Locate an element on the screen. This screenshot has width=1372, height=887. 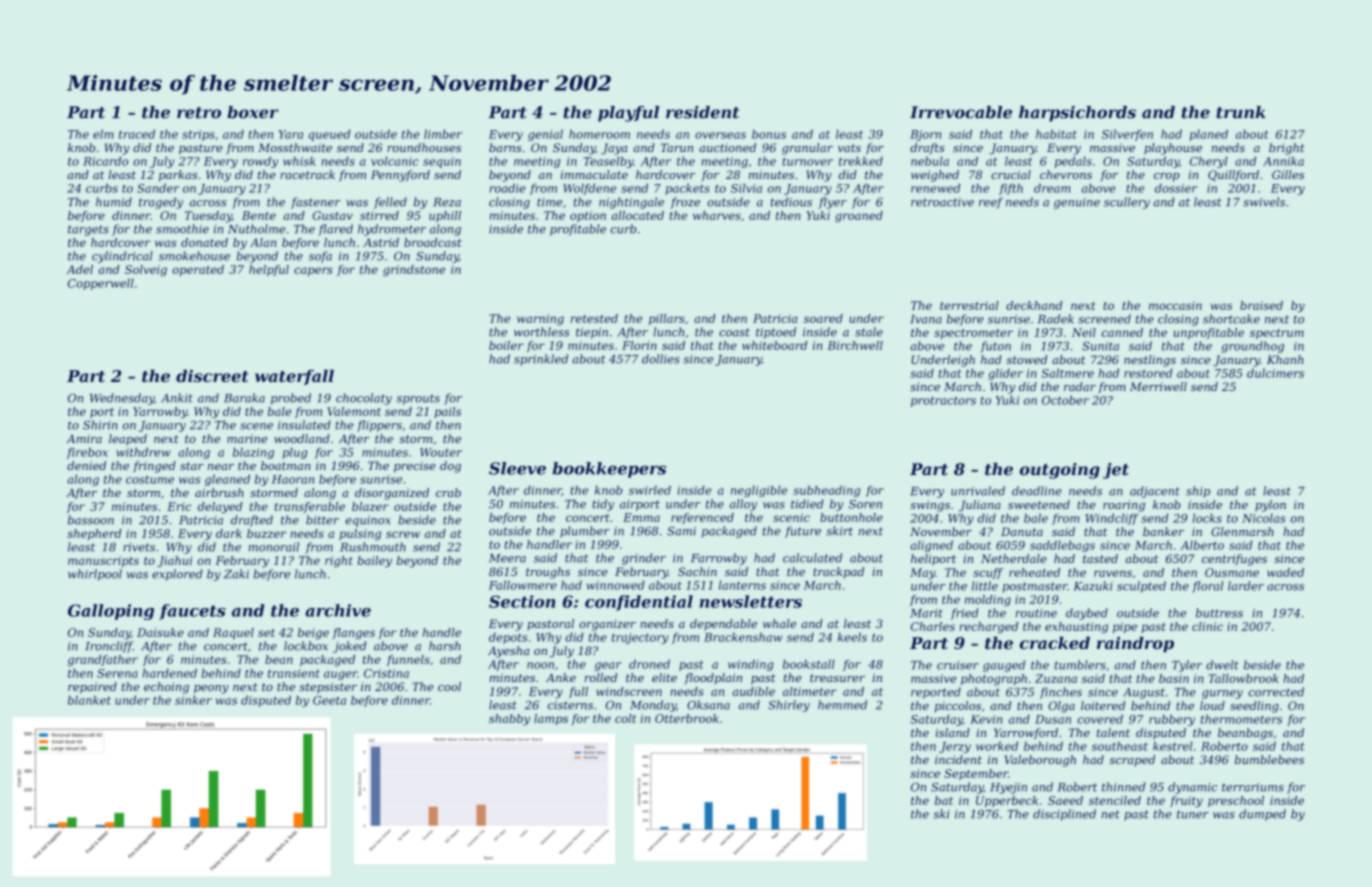
vats is located at coordinates (849, 148).
